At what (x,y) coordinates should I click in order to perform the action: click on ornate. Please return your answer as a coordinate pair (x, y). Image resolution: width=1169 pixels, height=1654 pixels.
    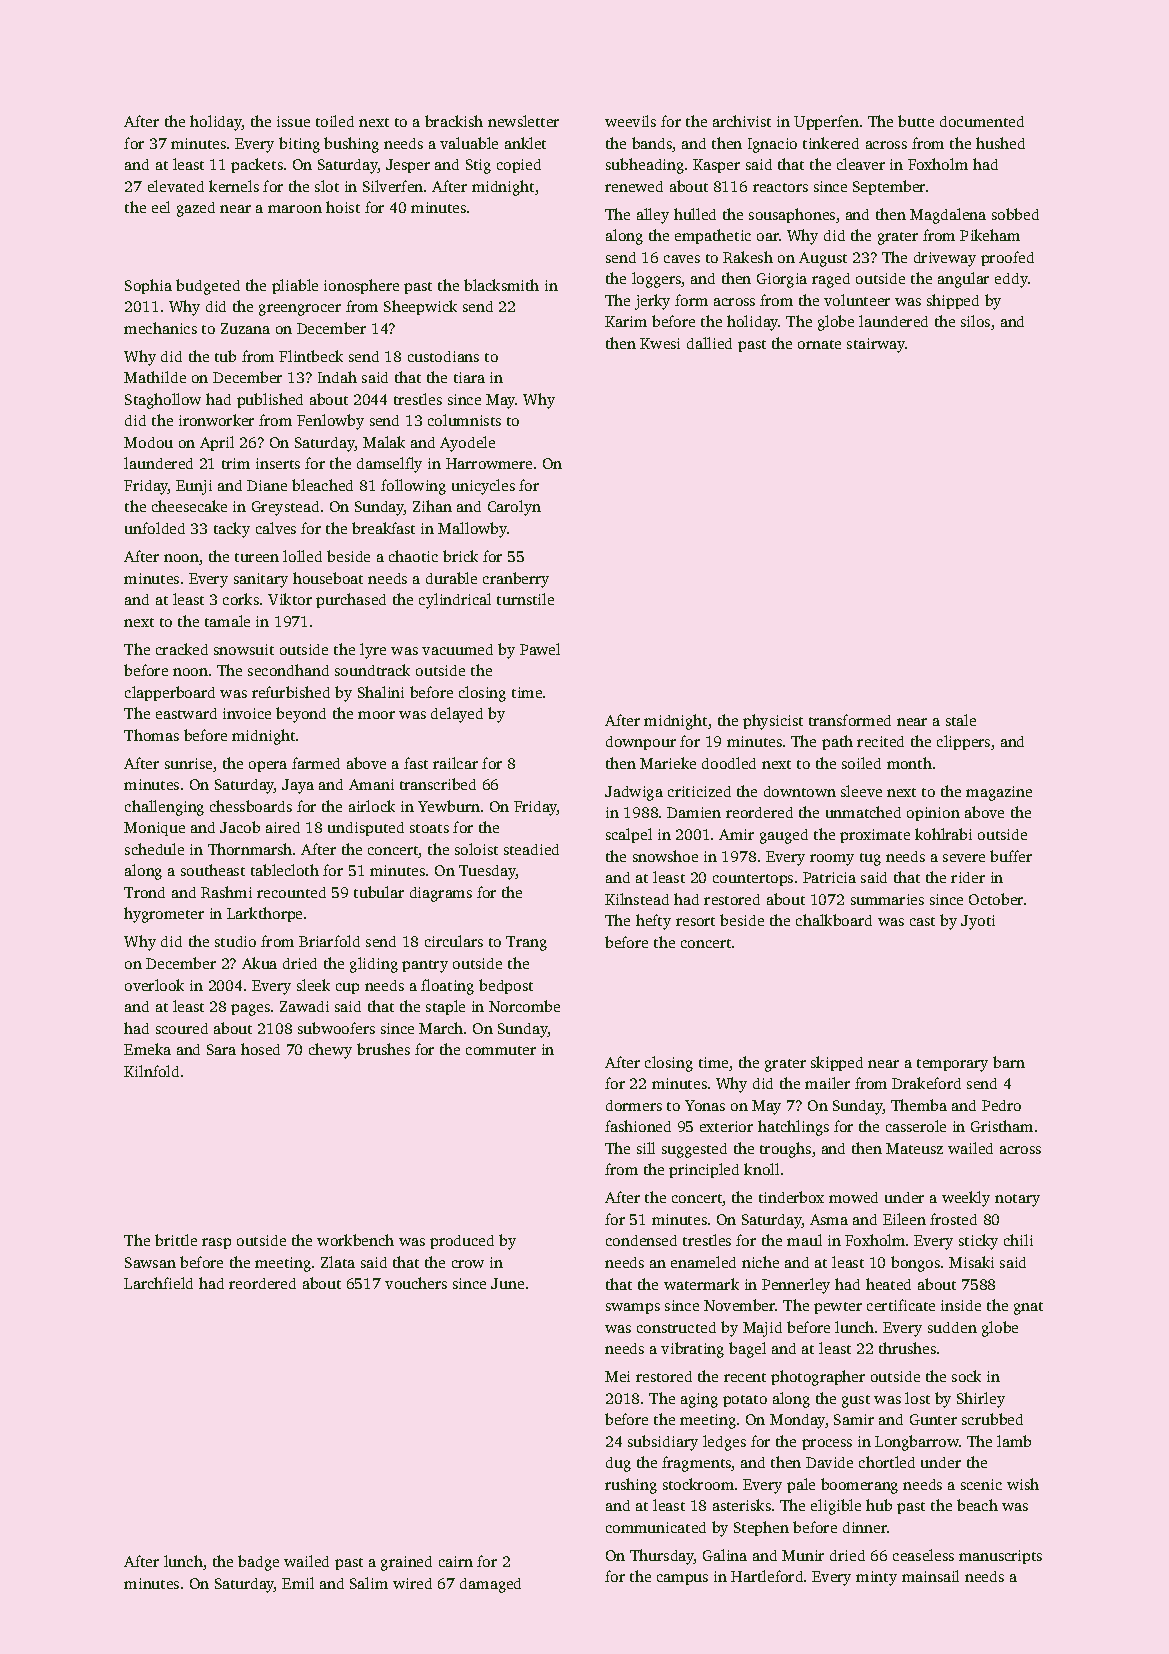
    Looking at the image, I should click on (819, 344).
